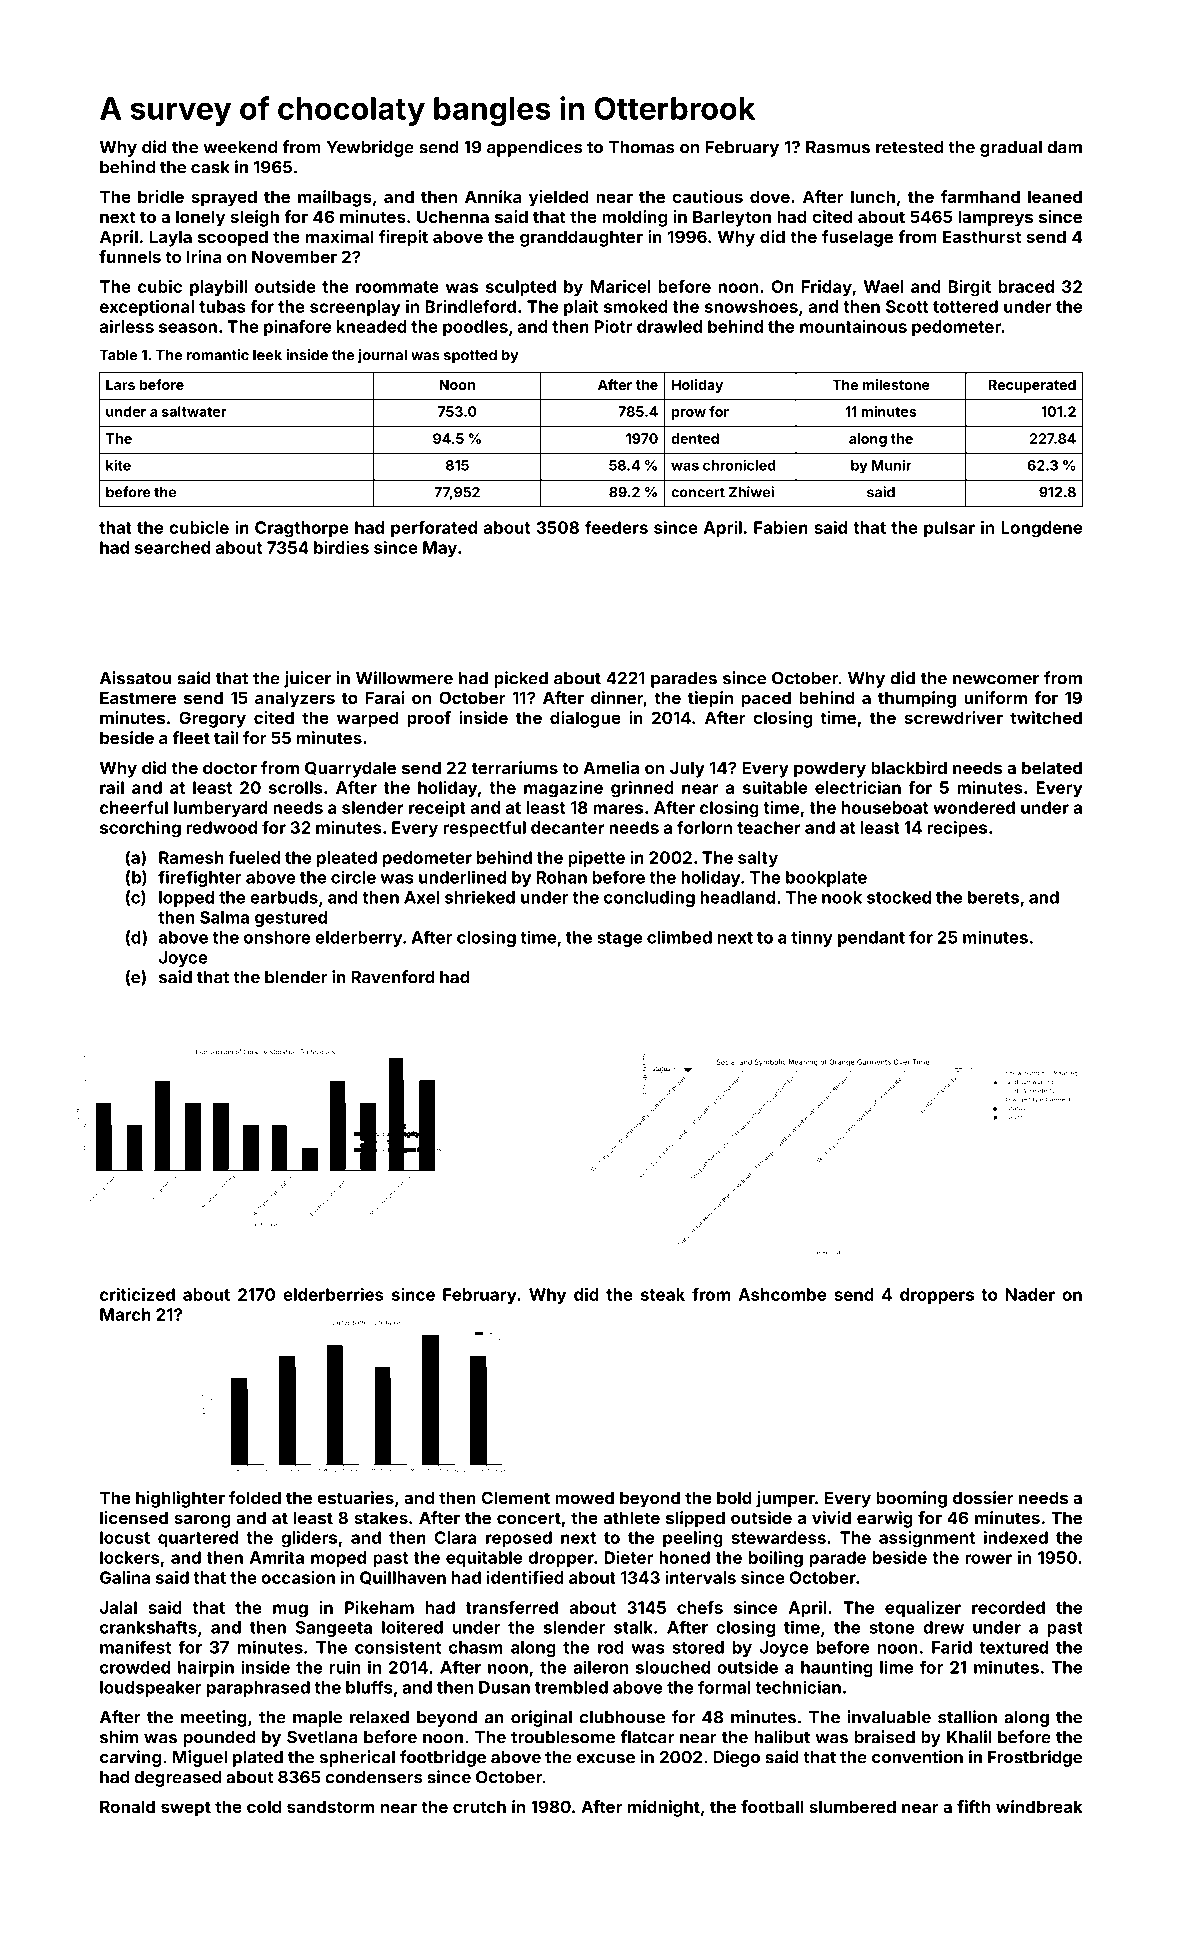  I want to click on gradual, so click(1011, 149).
